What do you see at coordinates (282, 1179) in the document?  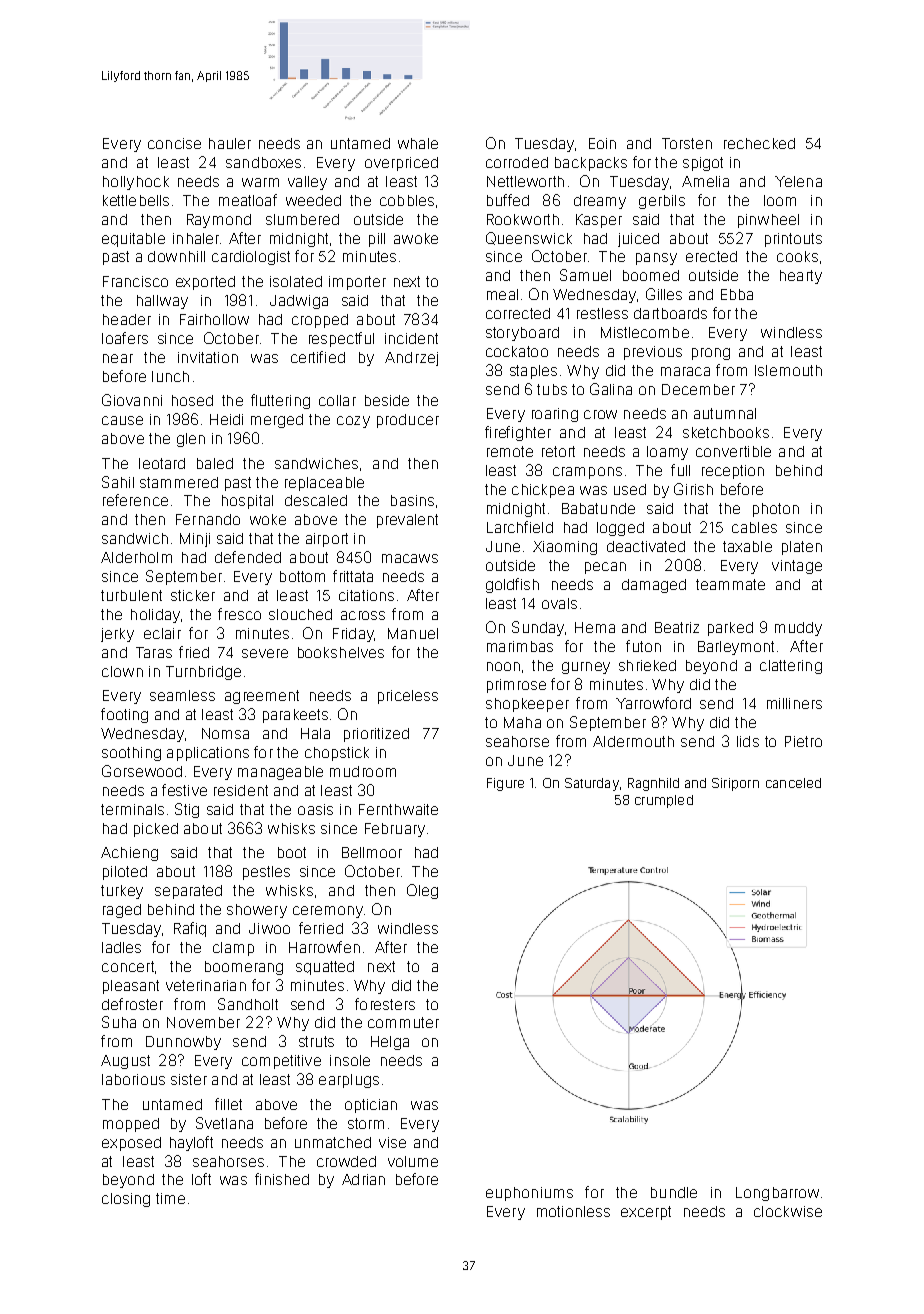 I see `finished` at bounding box center [282, 1179].
